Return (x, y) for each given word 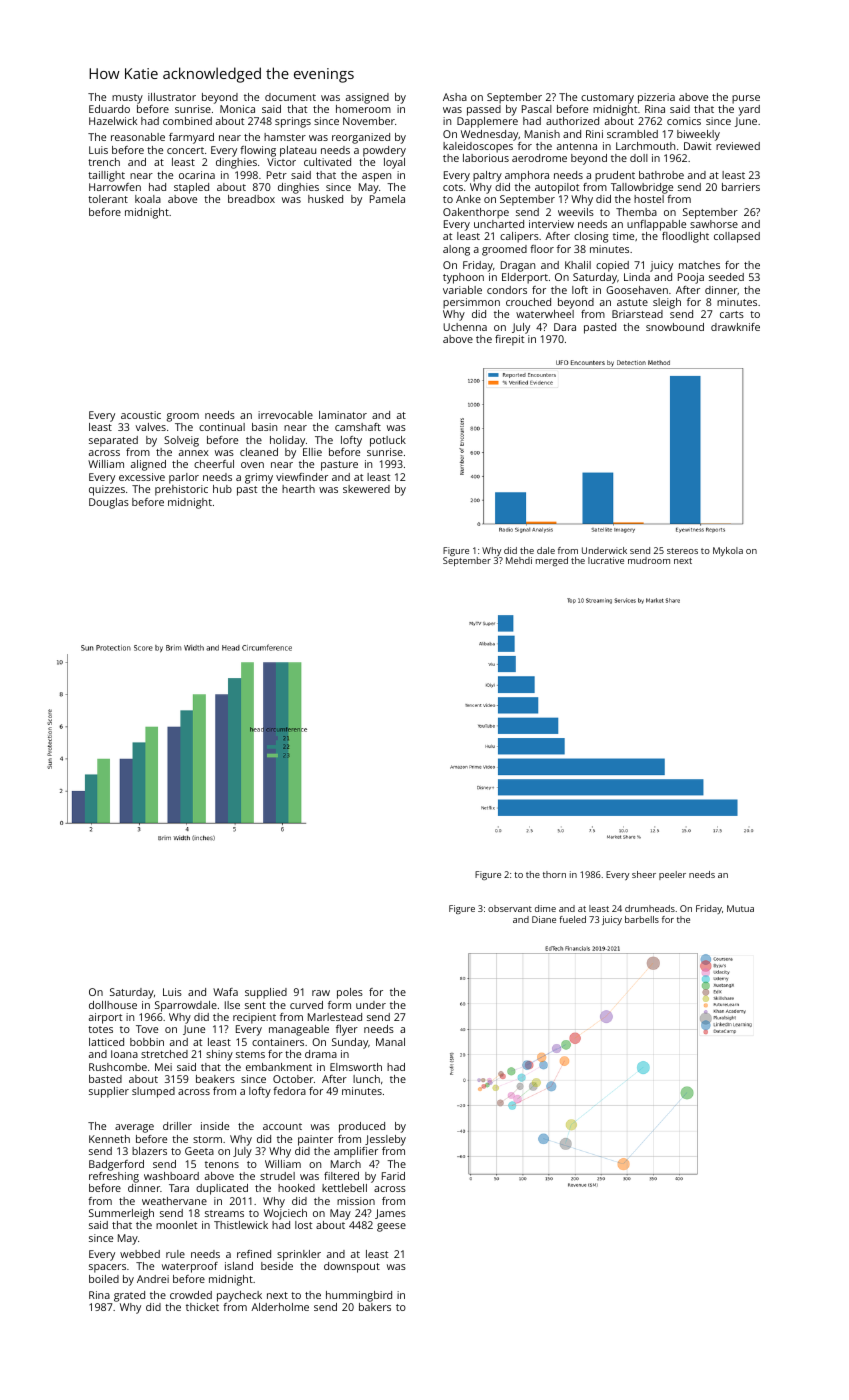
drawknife (735, 327)
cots (453, 187)
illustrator (172, 97)
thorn (554, 874)
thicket (202, 1307)
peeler (672, 875)
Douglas (109, 503)
